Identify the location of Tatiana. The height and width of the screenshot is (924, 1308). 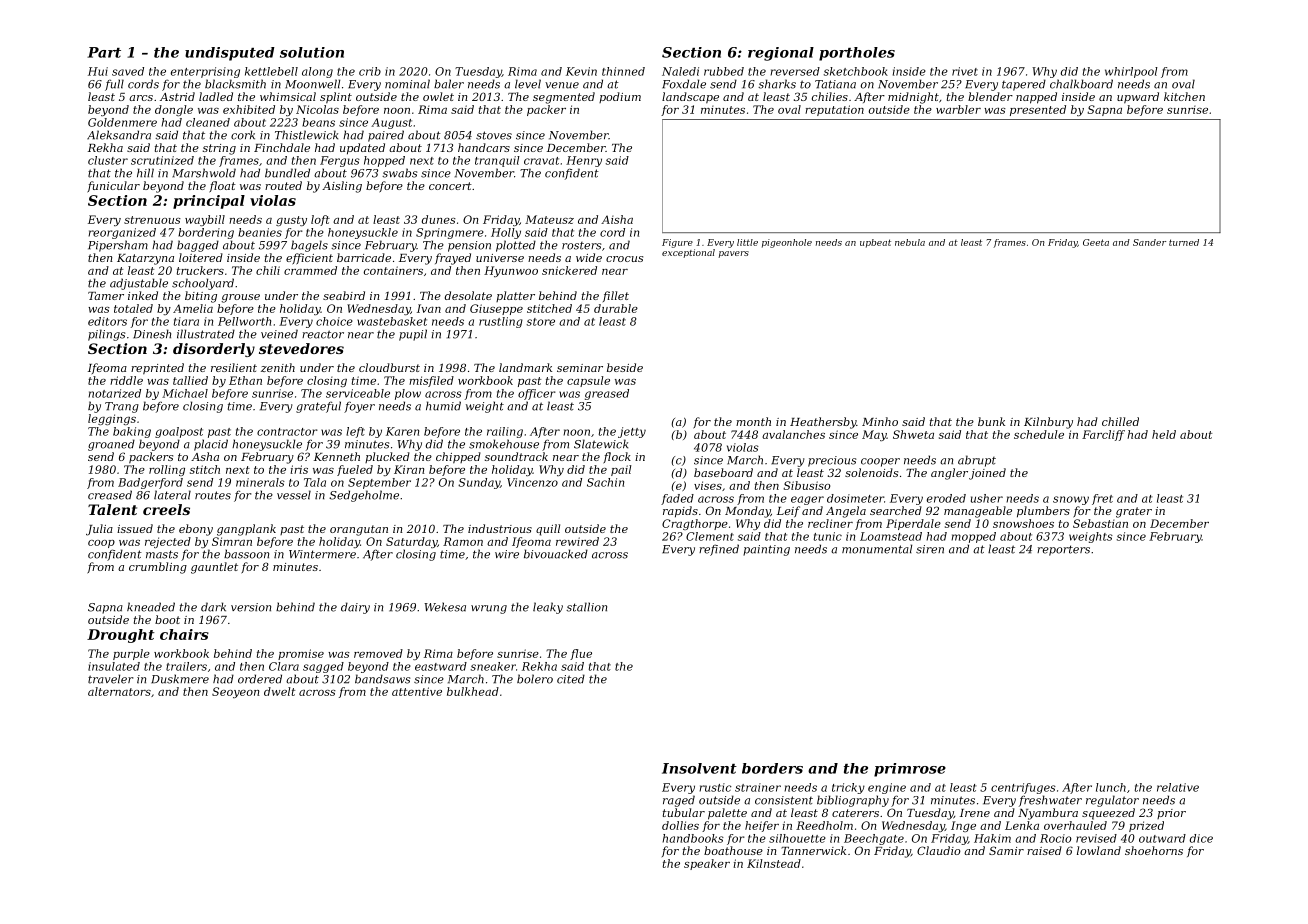
(835, 84).
